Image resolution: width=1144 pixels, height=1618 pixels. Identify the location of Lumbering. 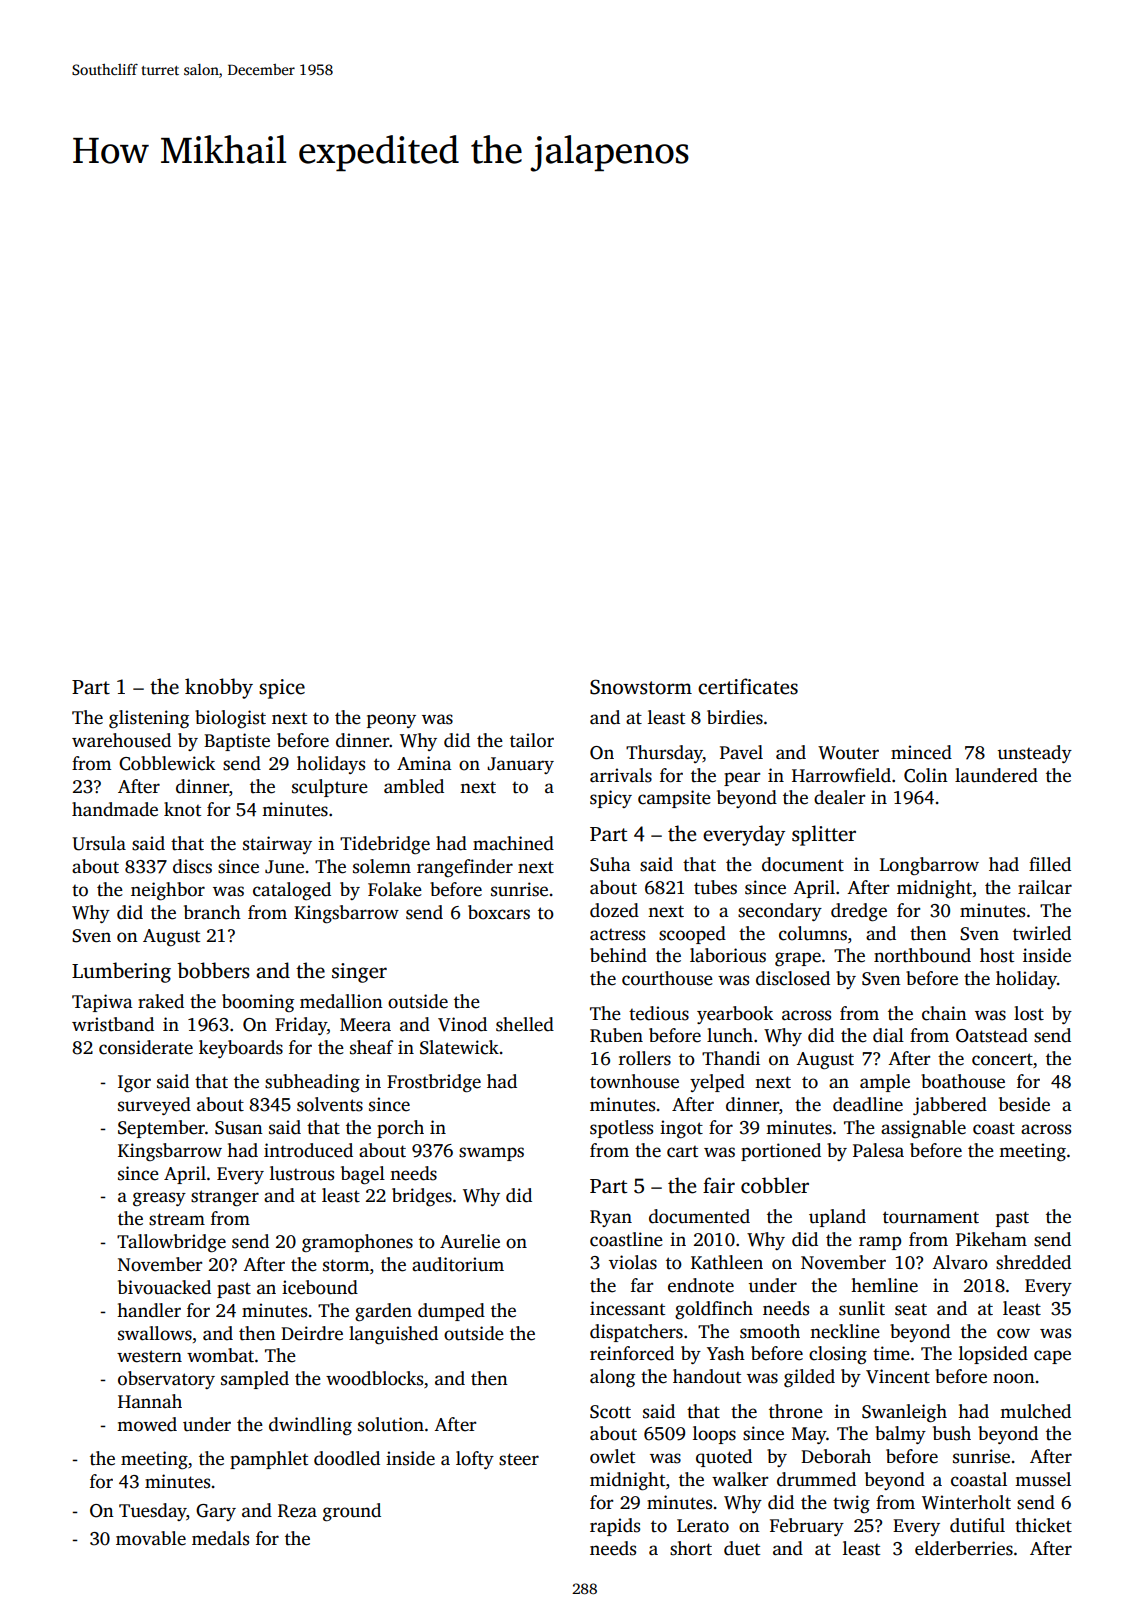
(121, 972).
